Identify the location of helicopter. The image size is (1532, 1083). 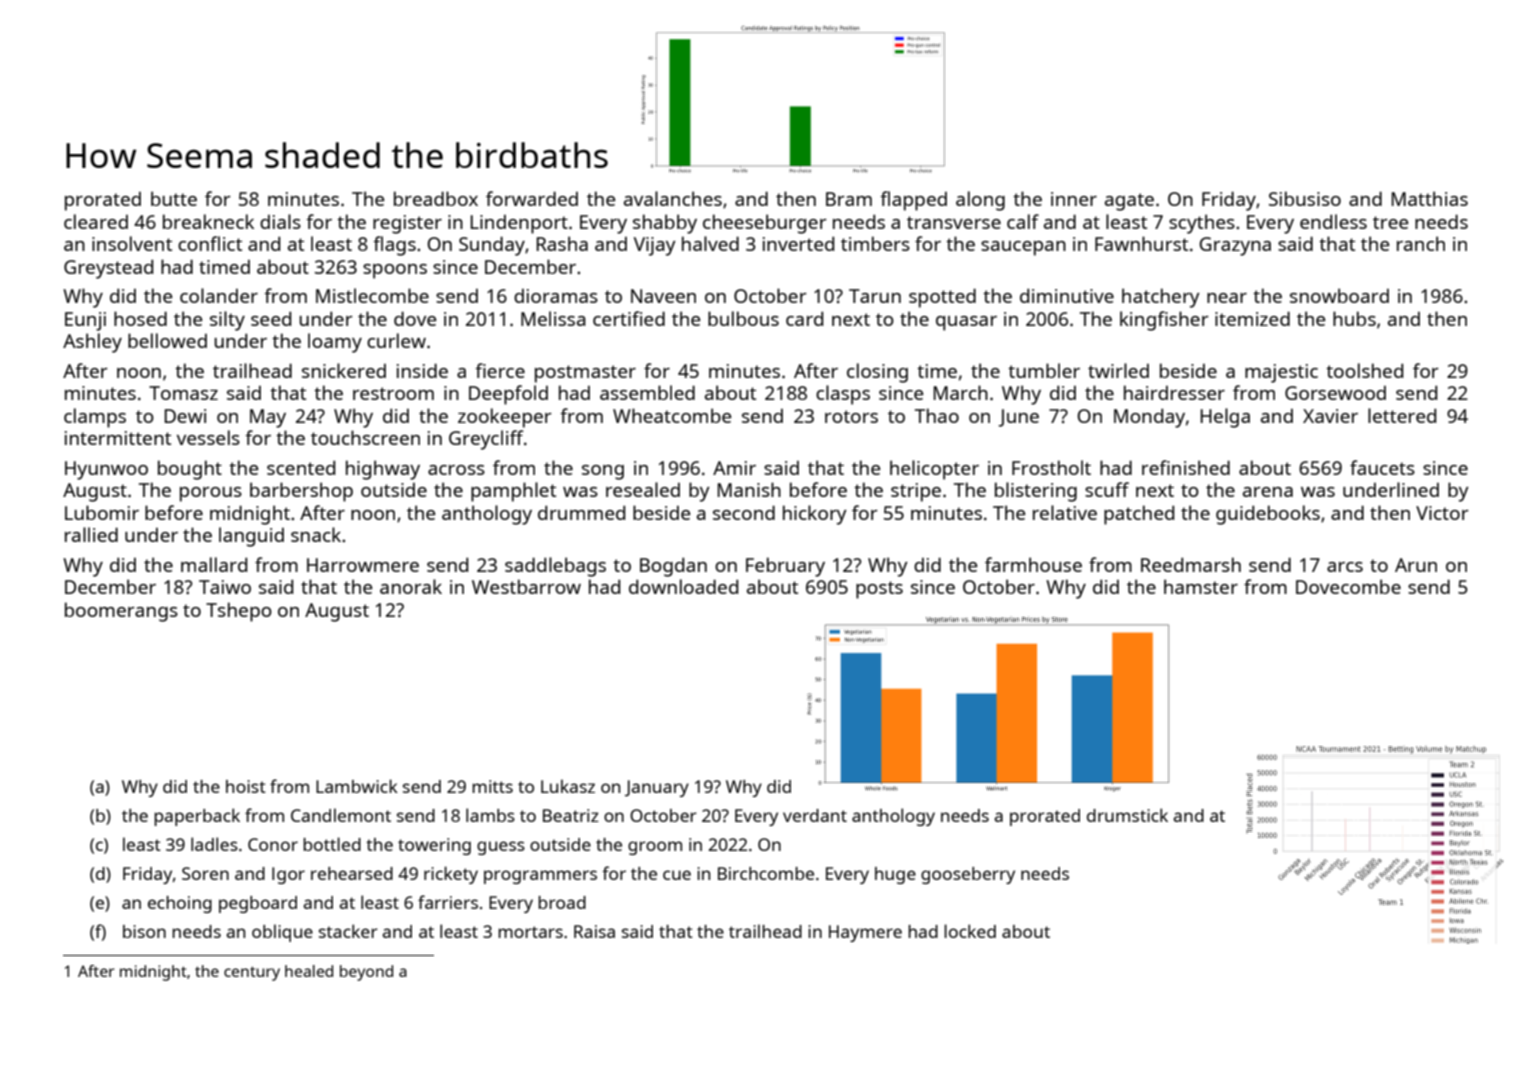
(934, 470).
